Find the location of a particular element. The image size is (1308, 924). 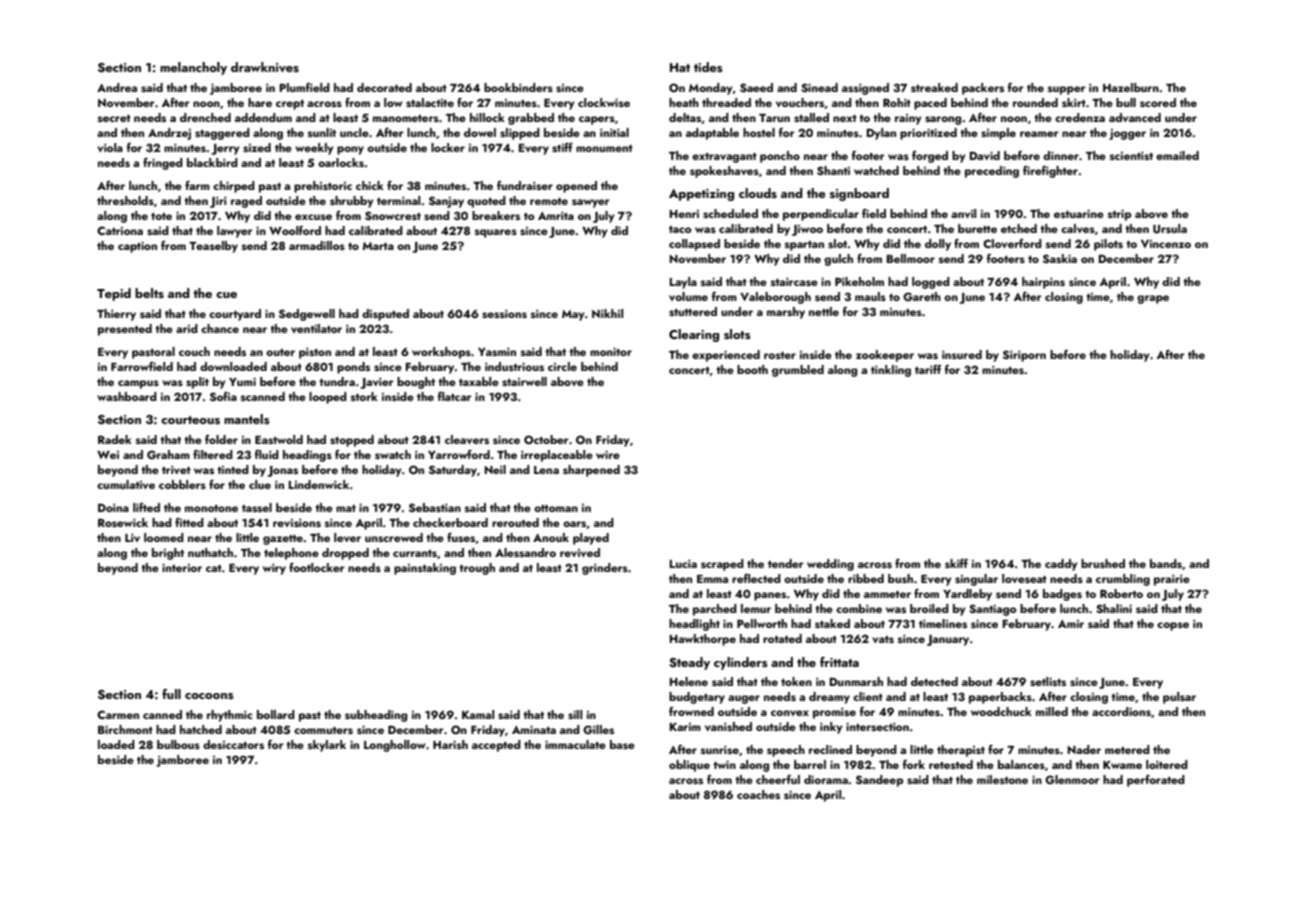

hairpins is located at coordinates (1043, 283).
